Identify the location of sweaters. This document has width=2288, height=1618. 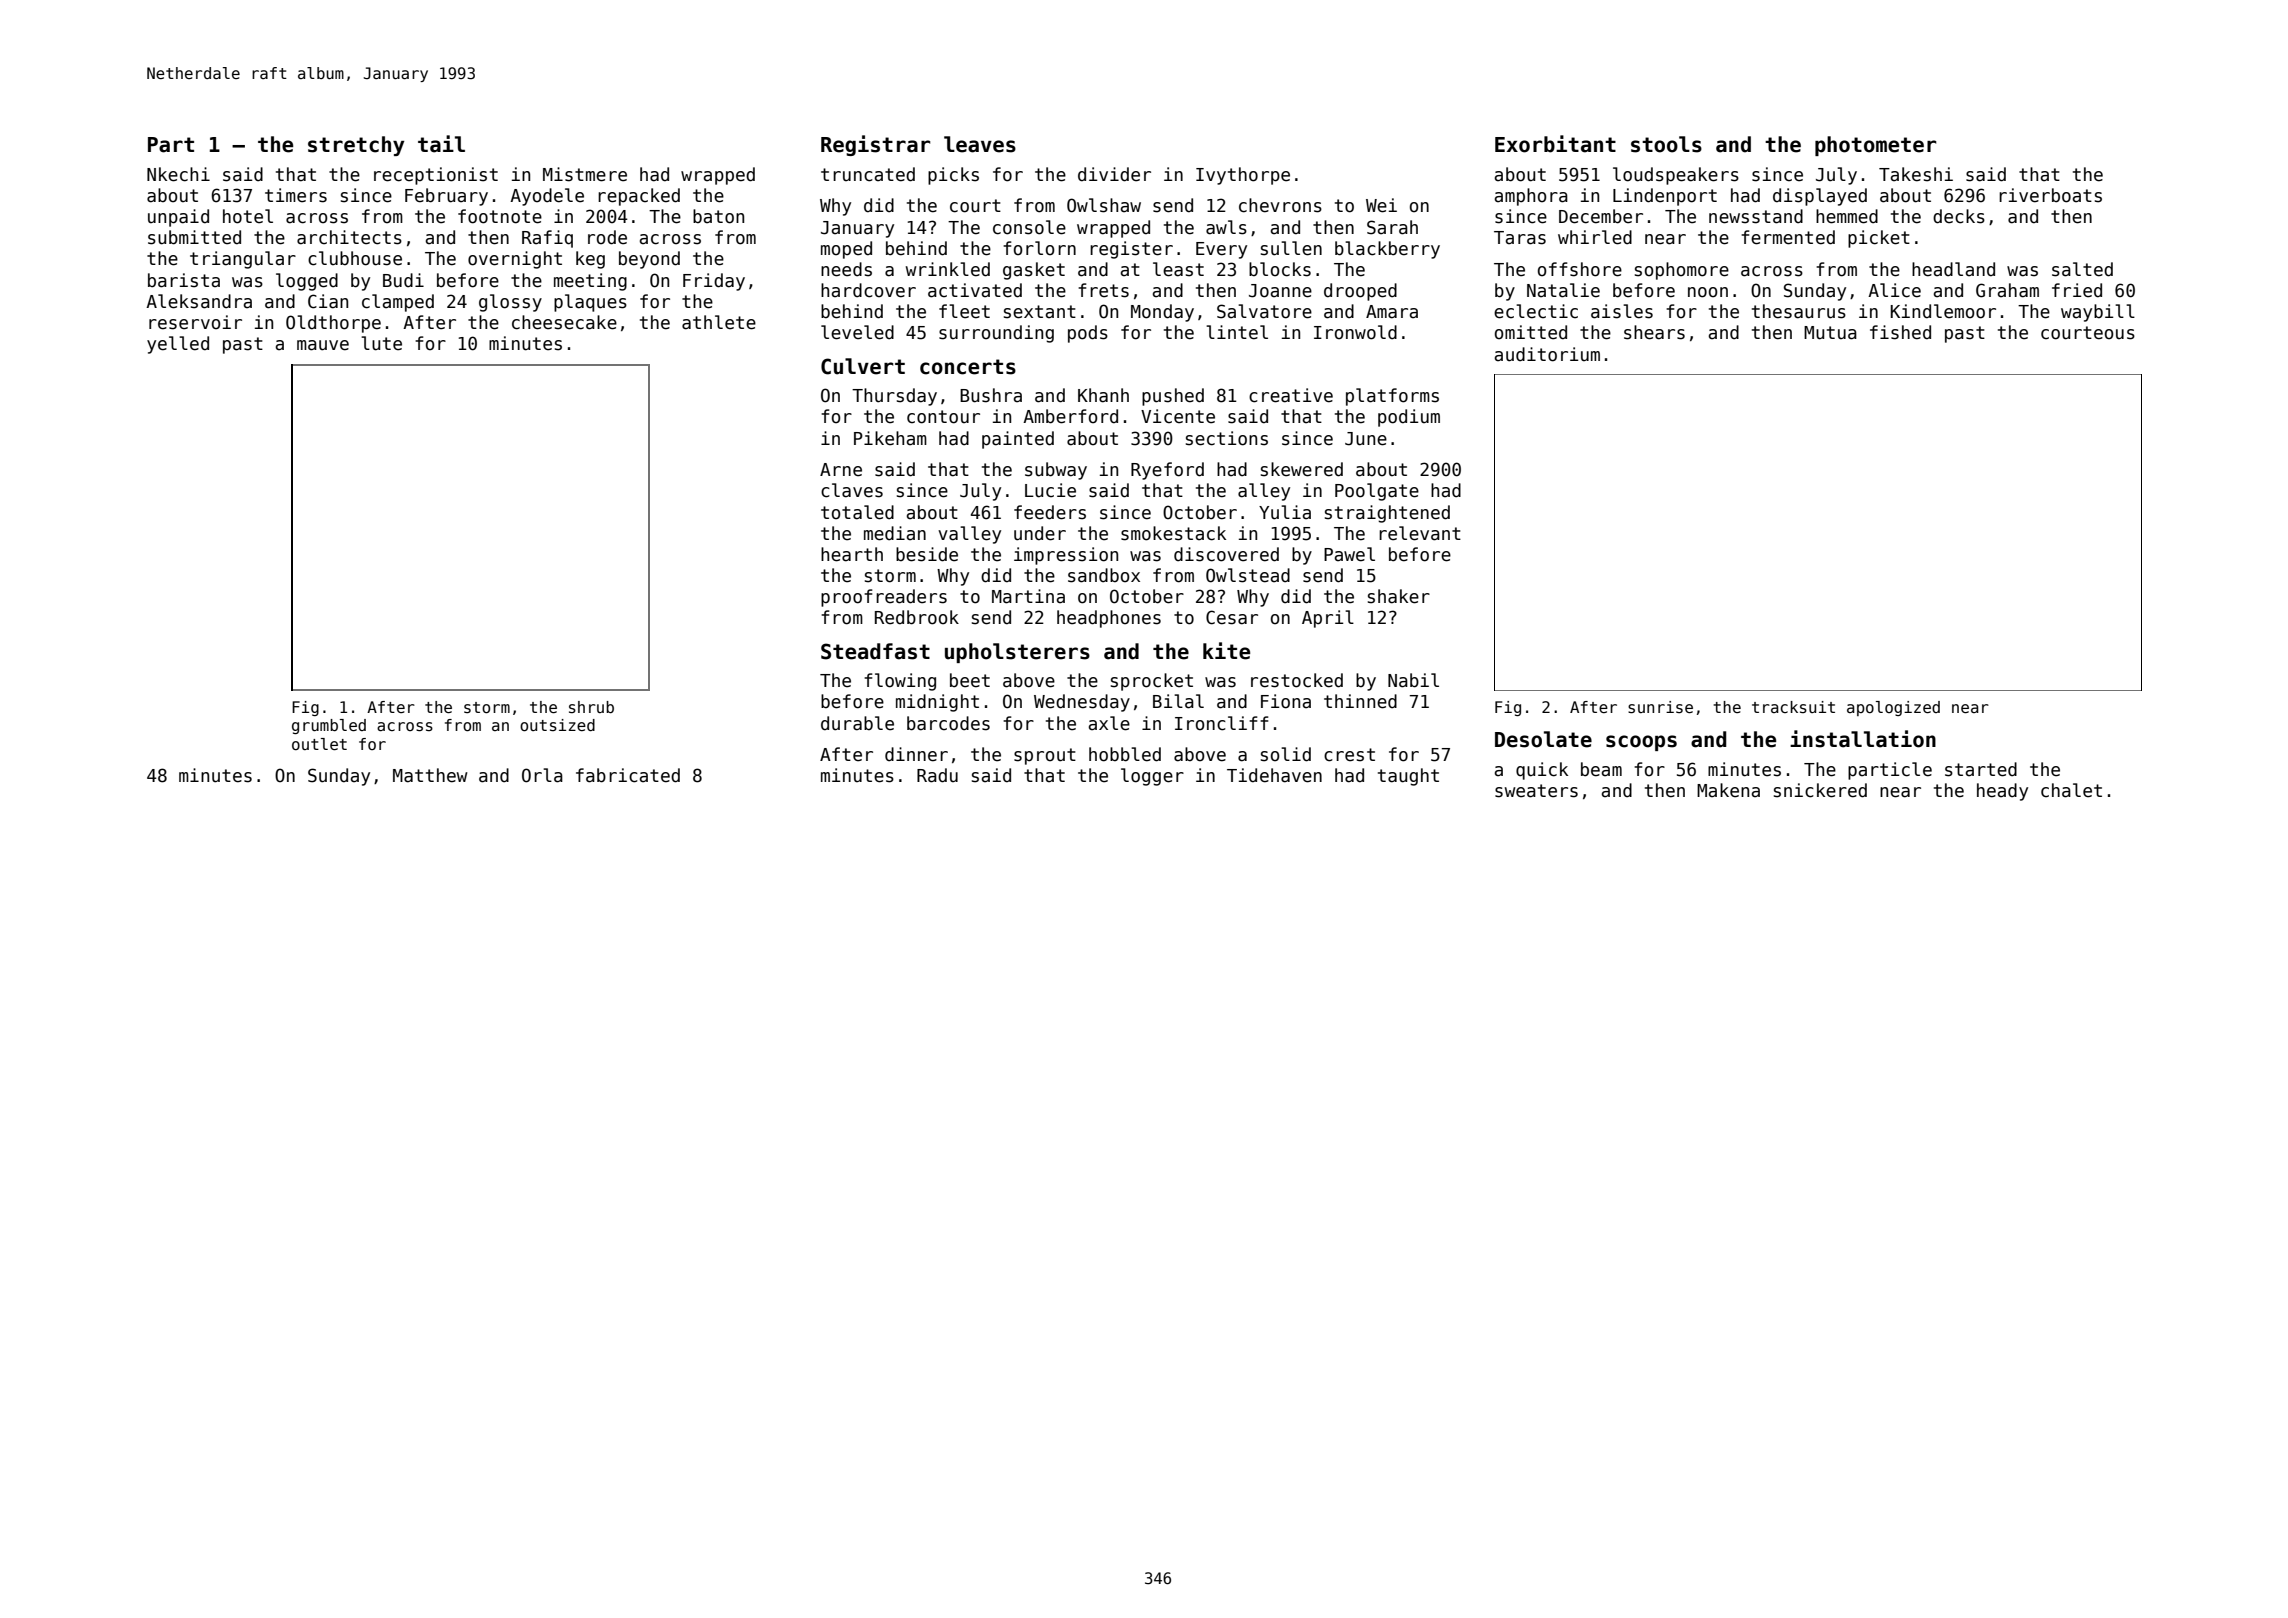
(1536, 791).
